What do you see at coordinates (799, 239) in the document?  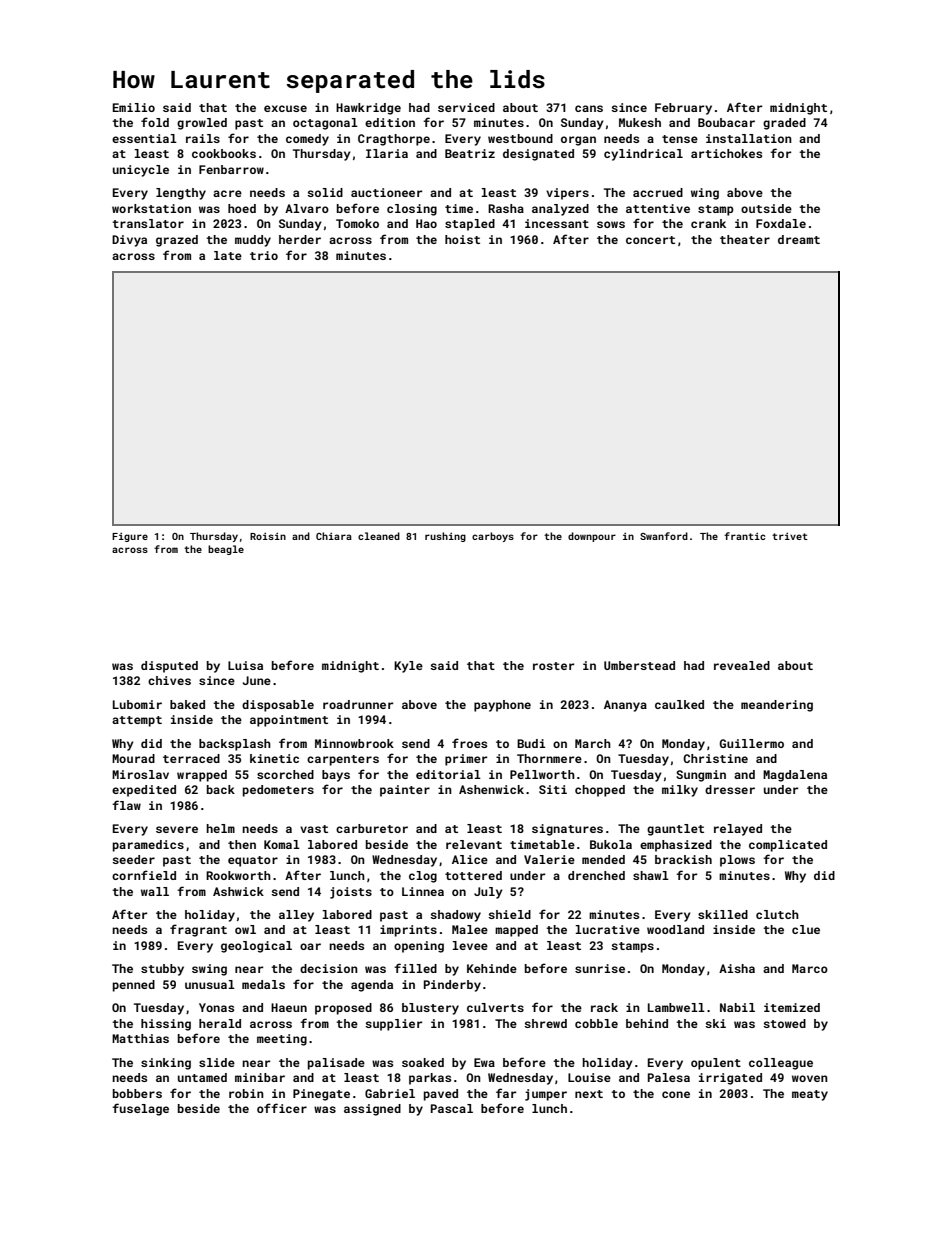 I see `dreamt` at bounding box center [799, 239].
